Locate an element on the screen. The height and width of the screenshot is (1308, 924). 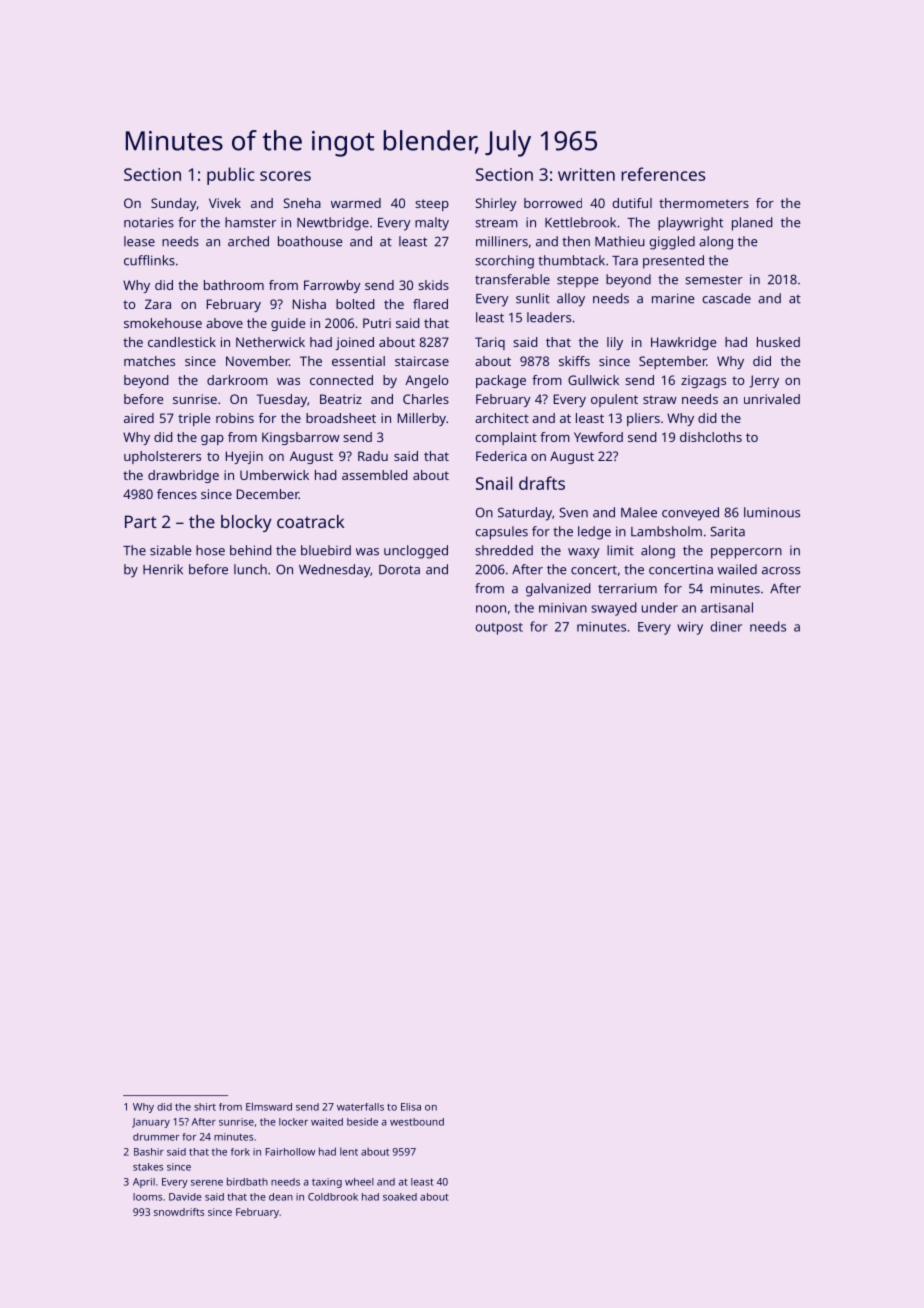
minivan is located at coordinates (563, 608).
